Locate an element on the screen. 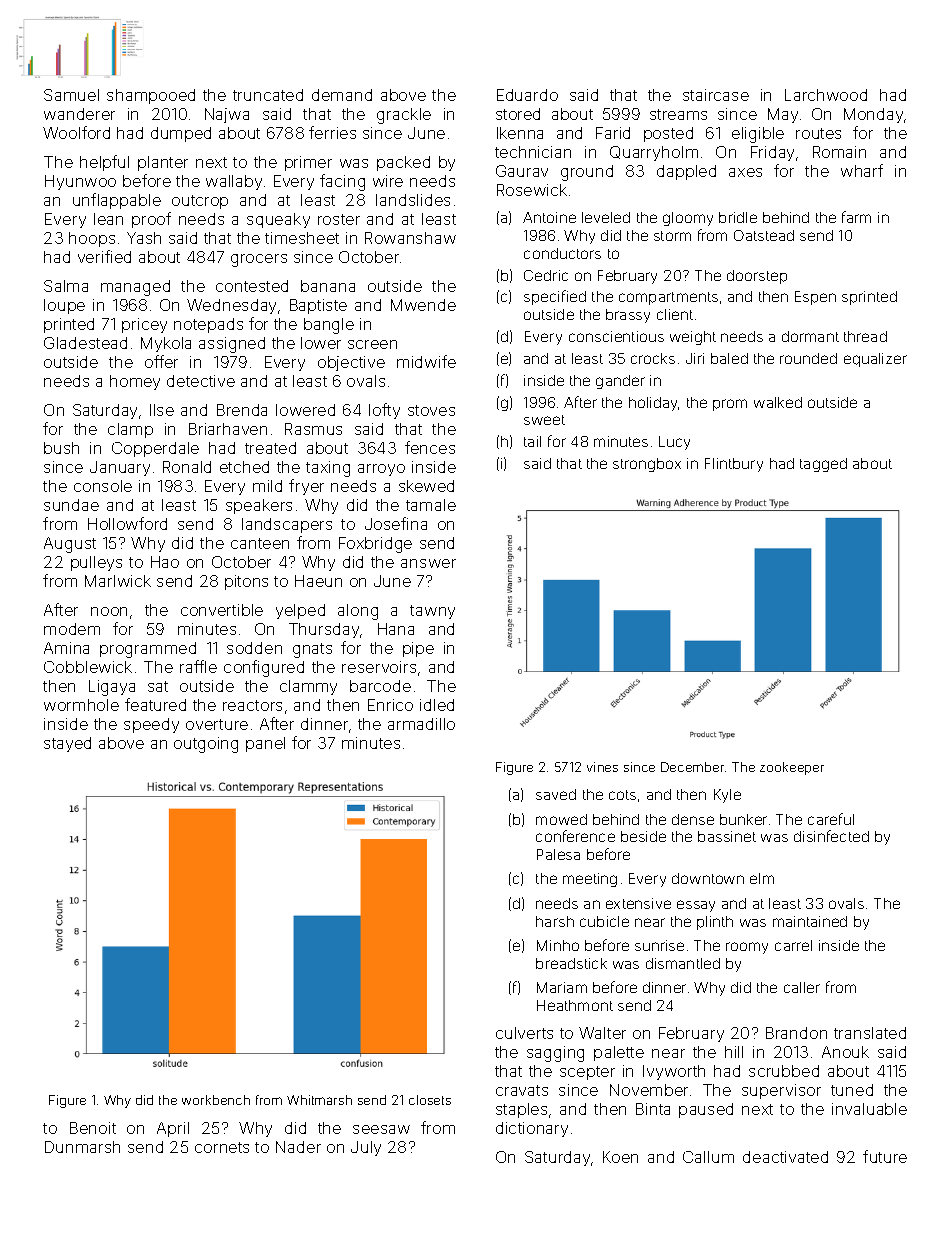  bassinet is located at coordinates (727, 836).
